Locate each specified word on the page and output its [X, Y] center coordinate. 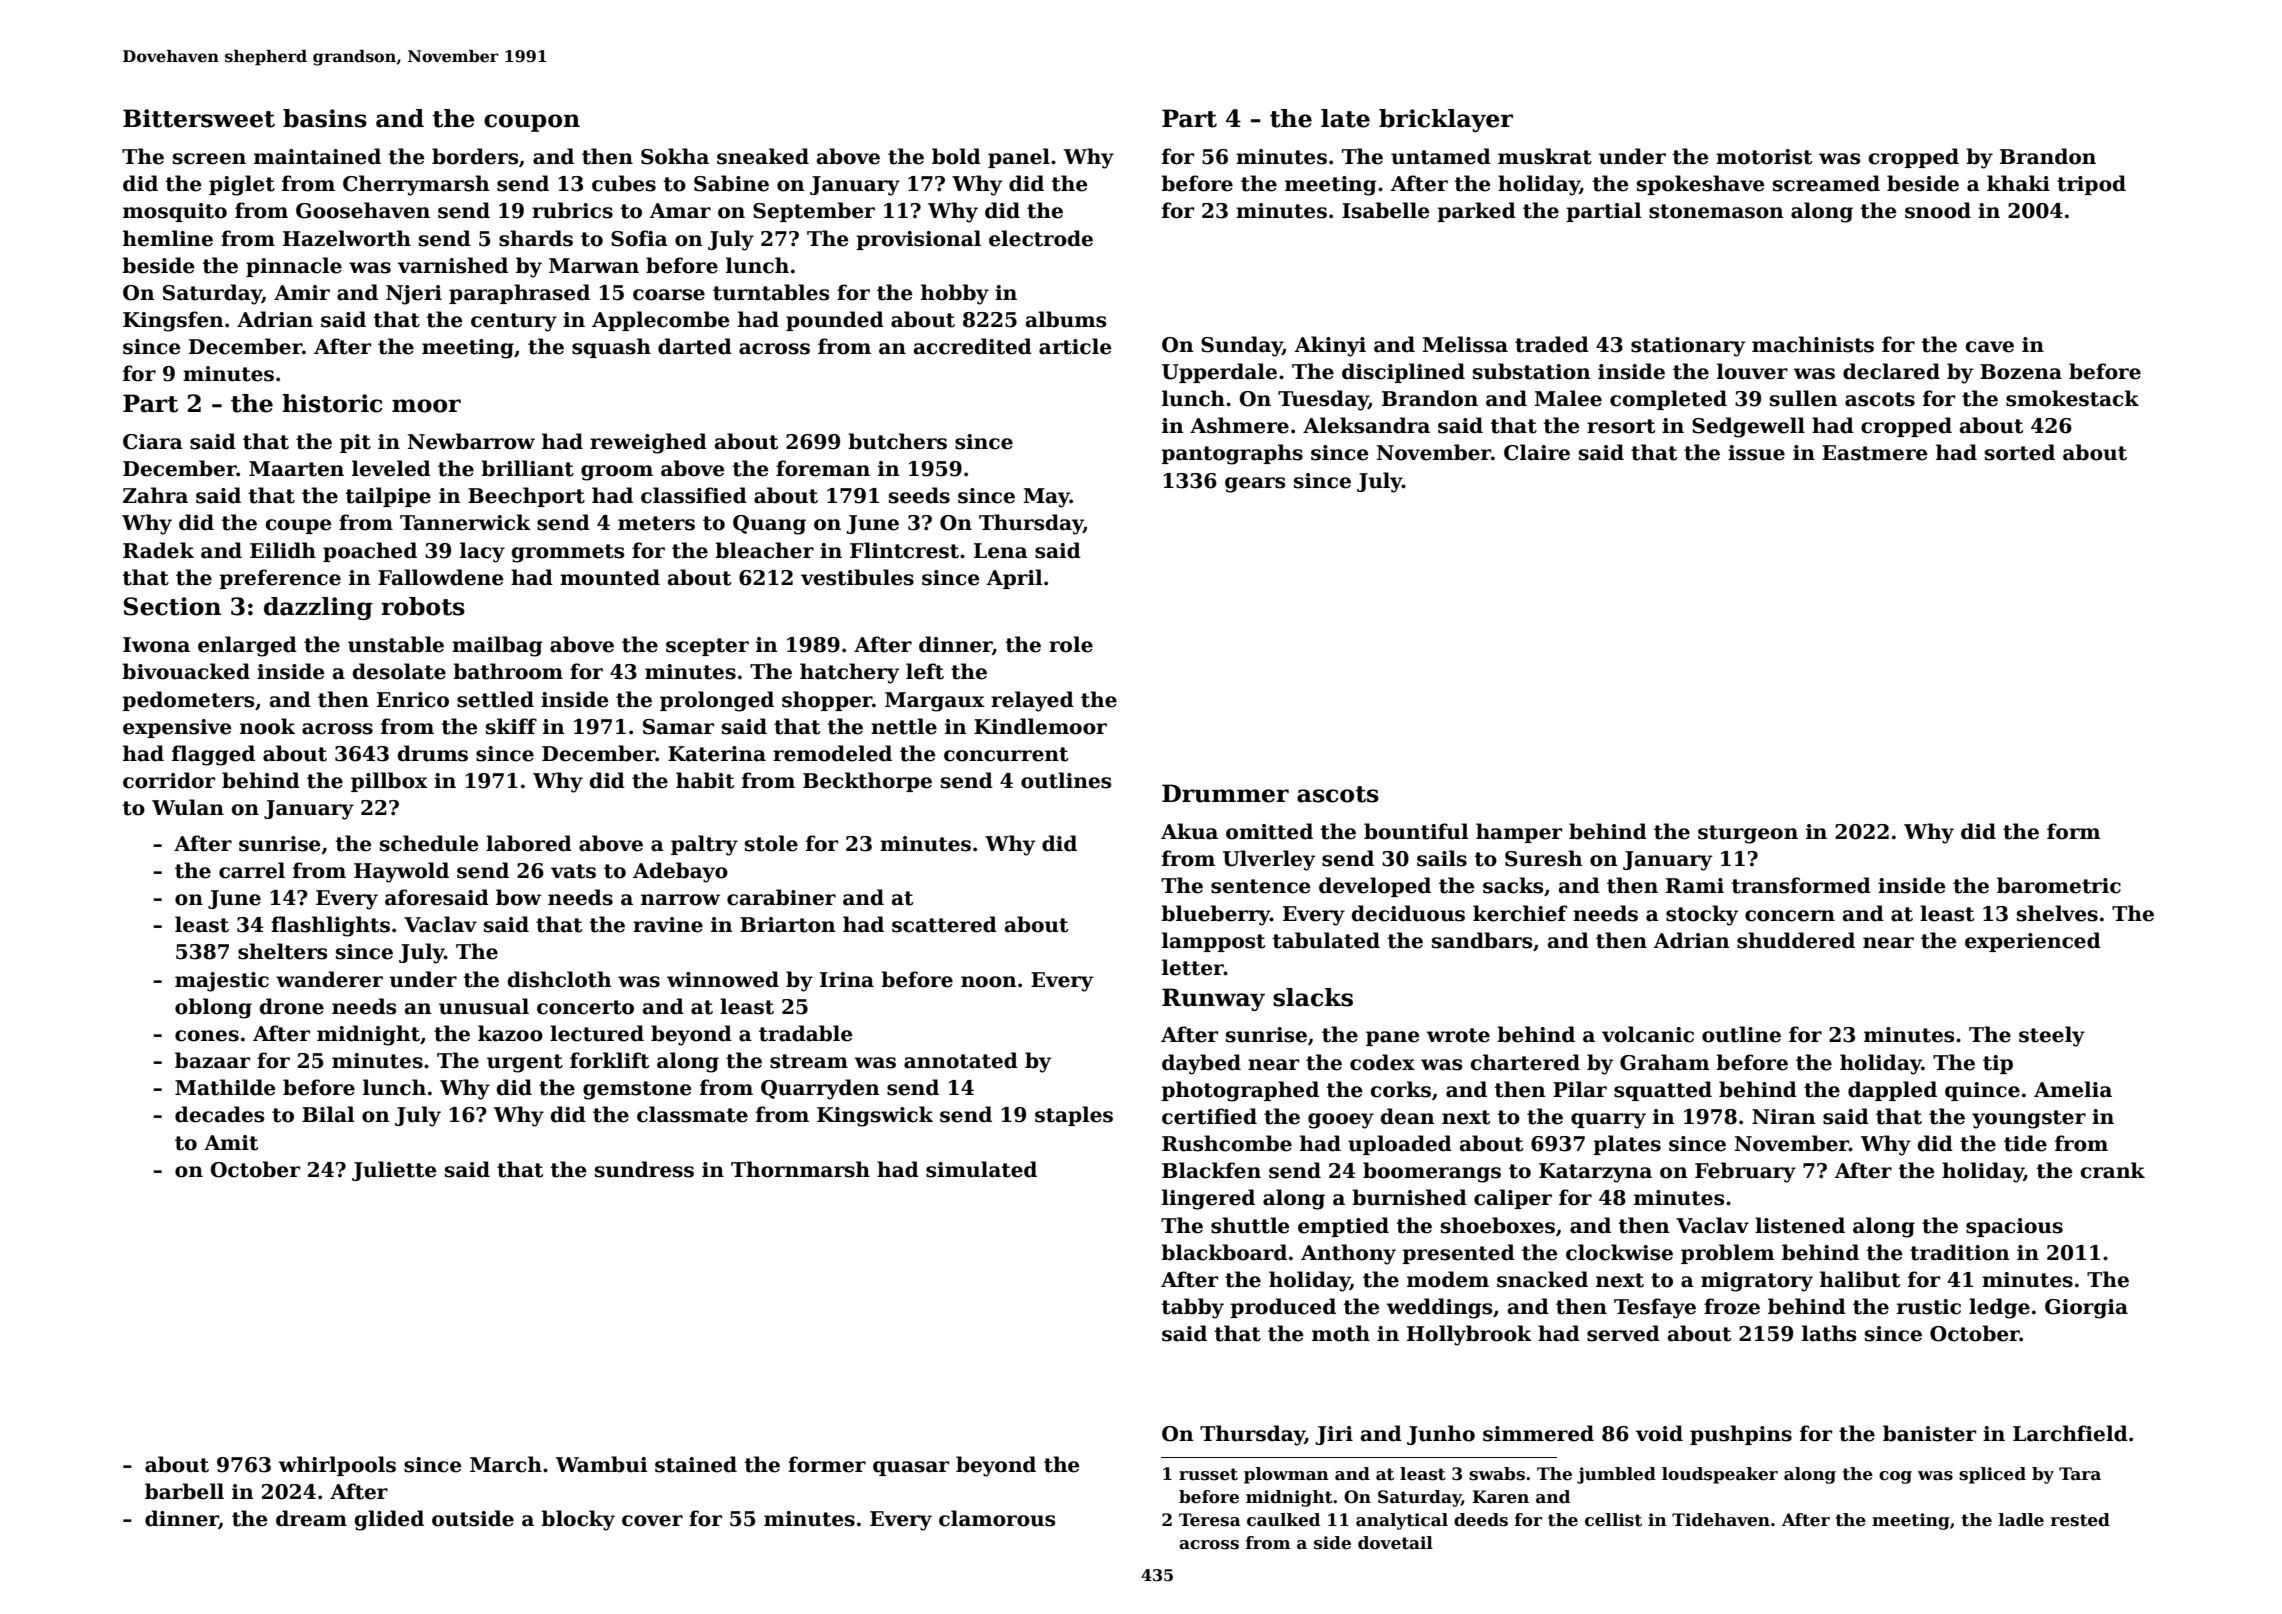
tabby [1193, 1308]
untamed [1441, 156]
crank [2112, 1170]
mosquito [175, 212]
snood [1938, 210]
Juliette [394, 1171]
